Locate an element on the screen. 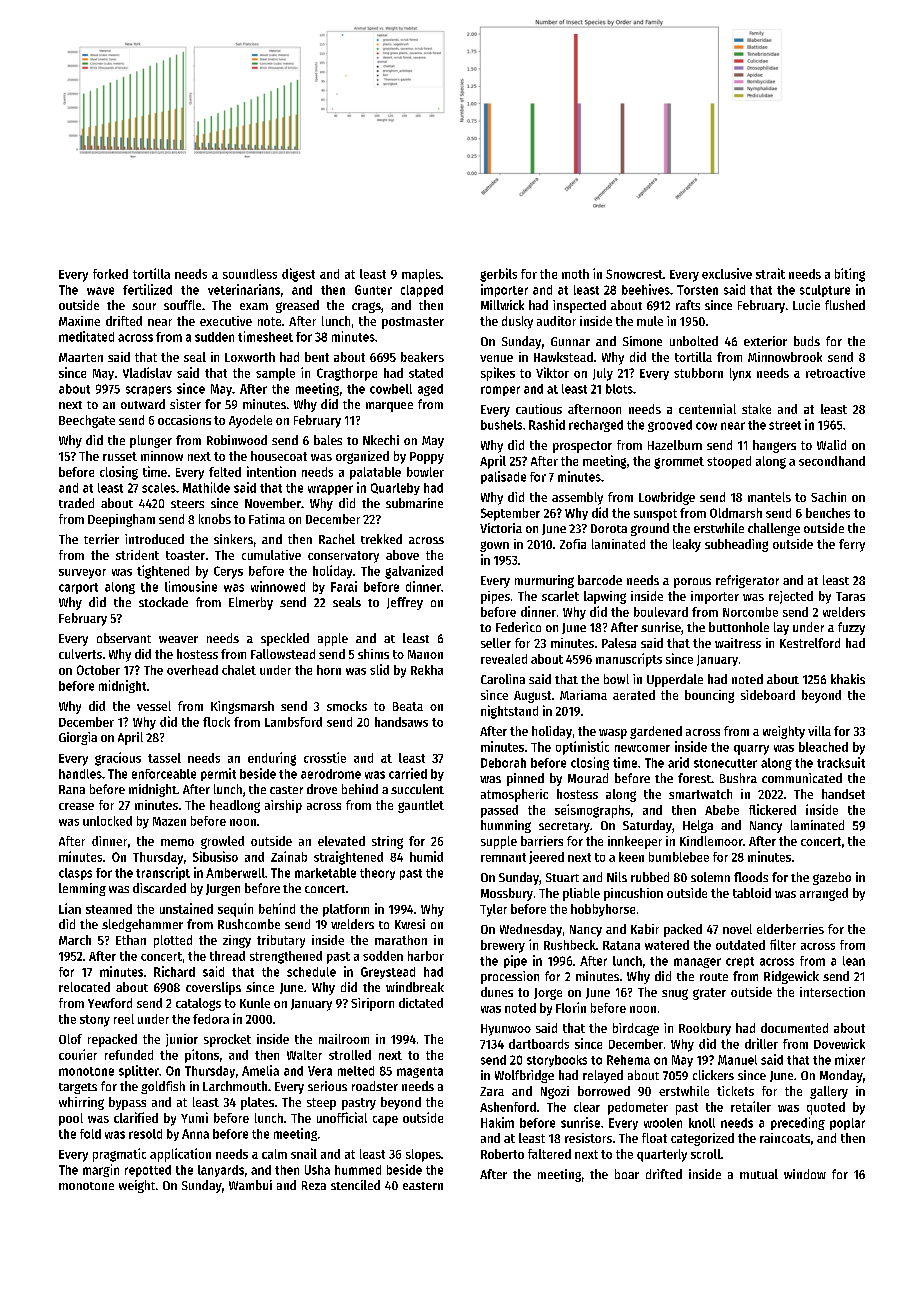 The height and width of the screenshot is (1308, 924). transcript is located at coordinates (163, 873).
